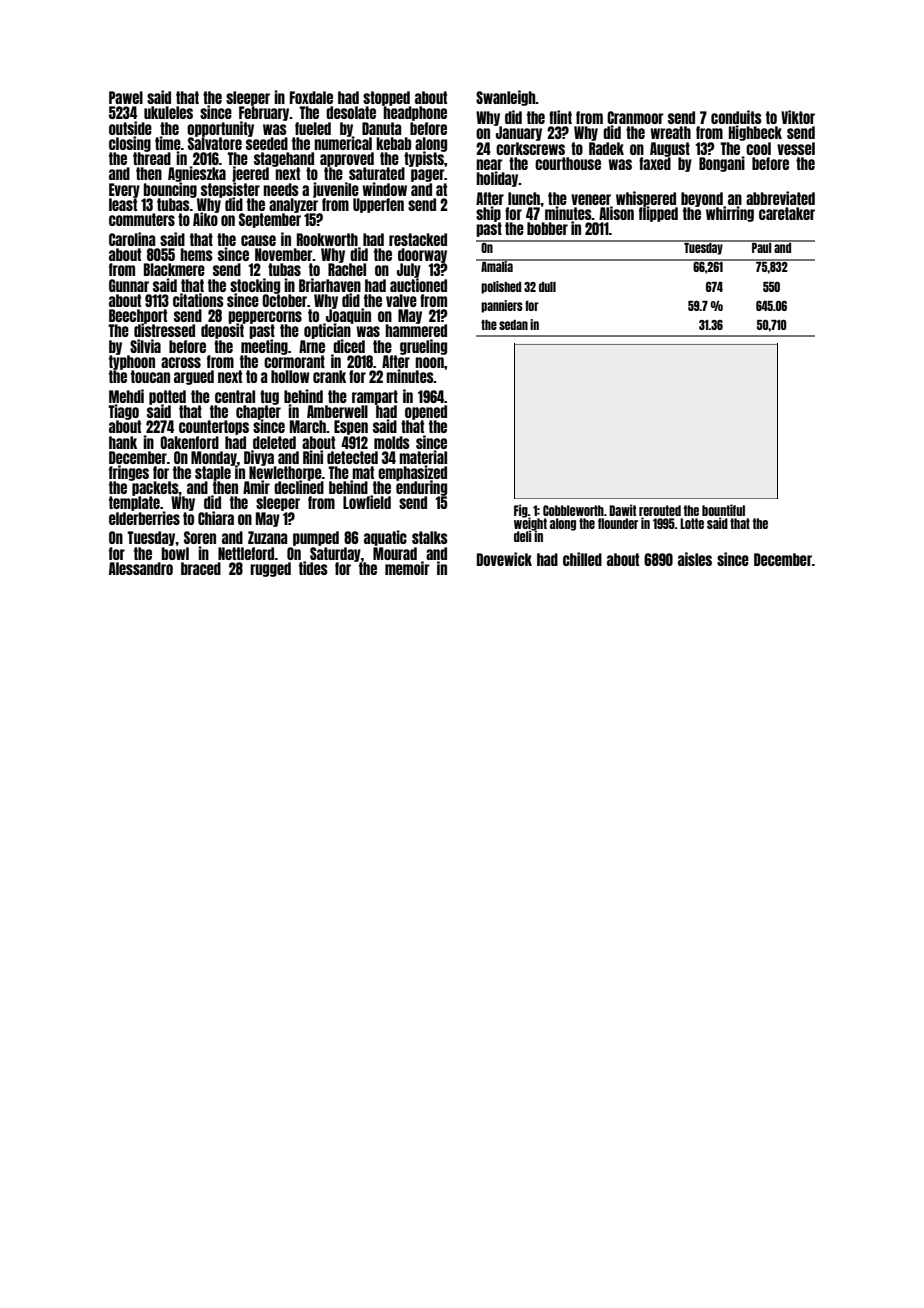 Image resolution: width=924 pixels, height=1308 pixels. What do you see at coordinates (723, 510) in the page?
I see `bountiful` at bounding box center [723, 510].
